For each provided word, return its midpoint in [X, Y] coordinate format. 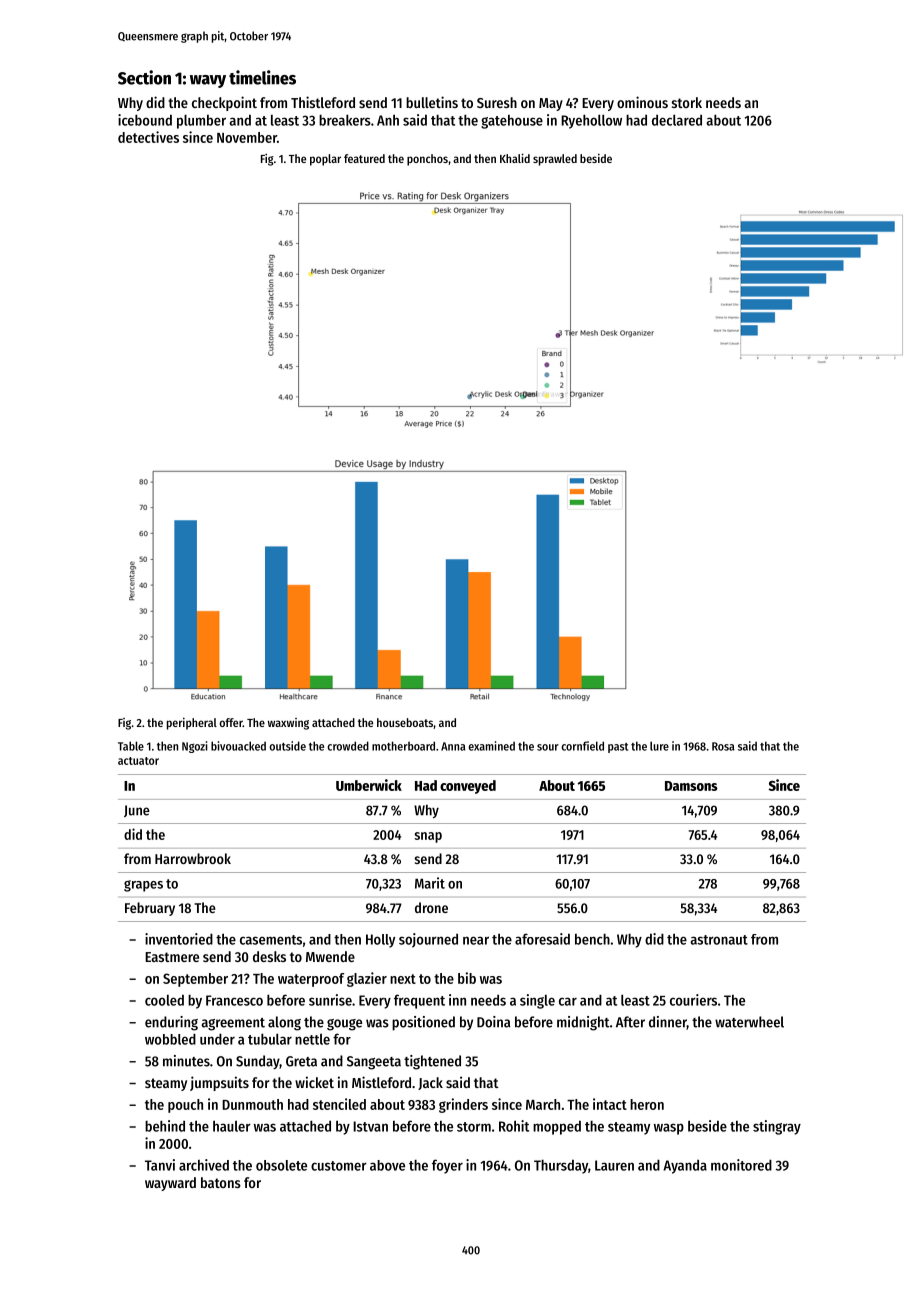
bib [467, 978]
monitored [741, 1165]
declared [677, 120]
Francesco [234, 1000]
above [387, 1165]
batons [221, 1182]
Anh [388, 120]
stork [687, 102]
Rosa [723, 746]
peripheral [192, 724]
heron [647, 1104]
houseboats [405, 722]
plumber [201, 122]
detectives [148, 137]
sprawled [555, 160]
